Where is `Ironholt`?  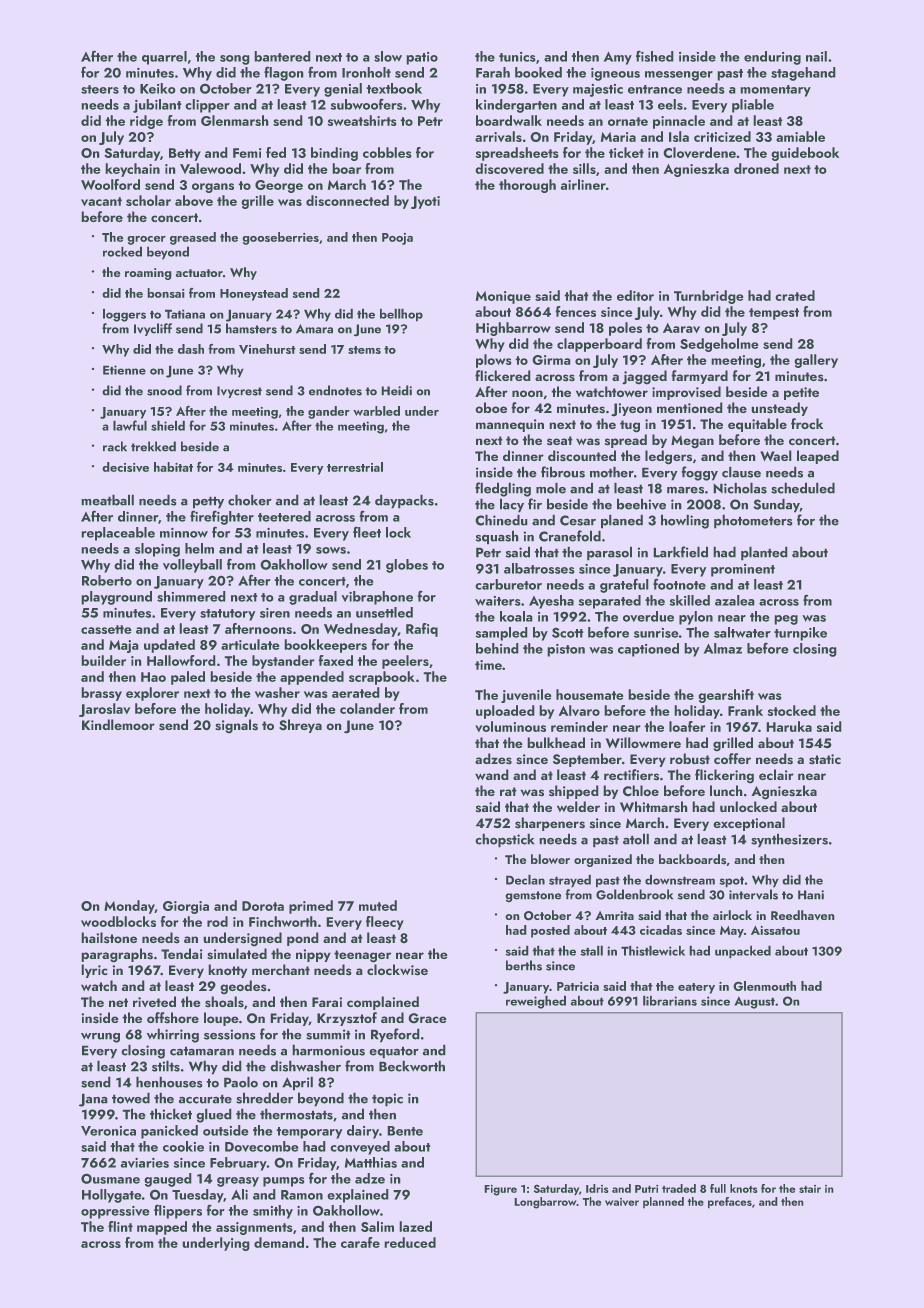
Ironholt is located at coordinates (366, 72).
